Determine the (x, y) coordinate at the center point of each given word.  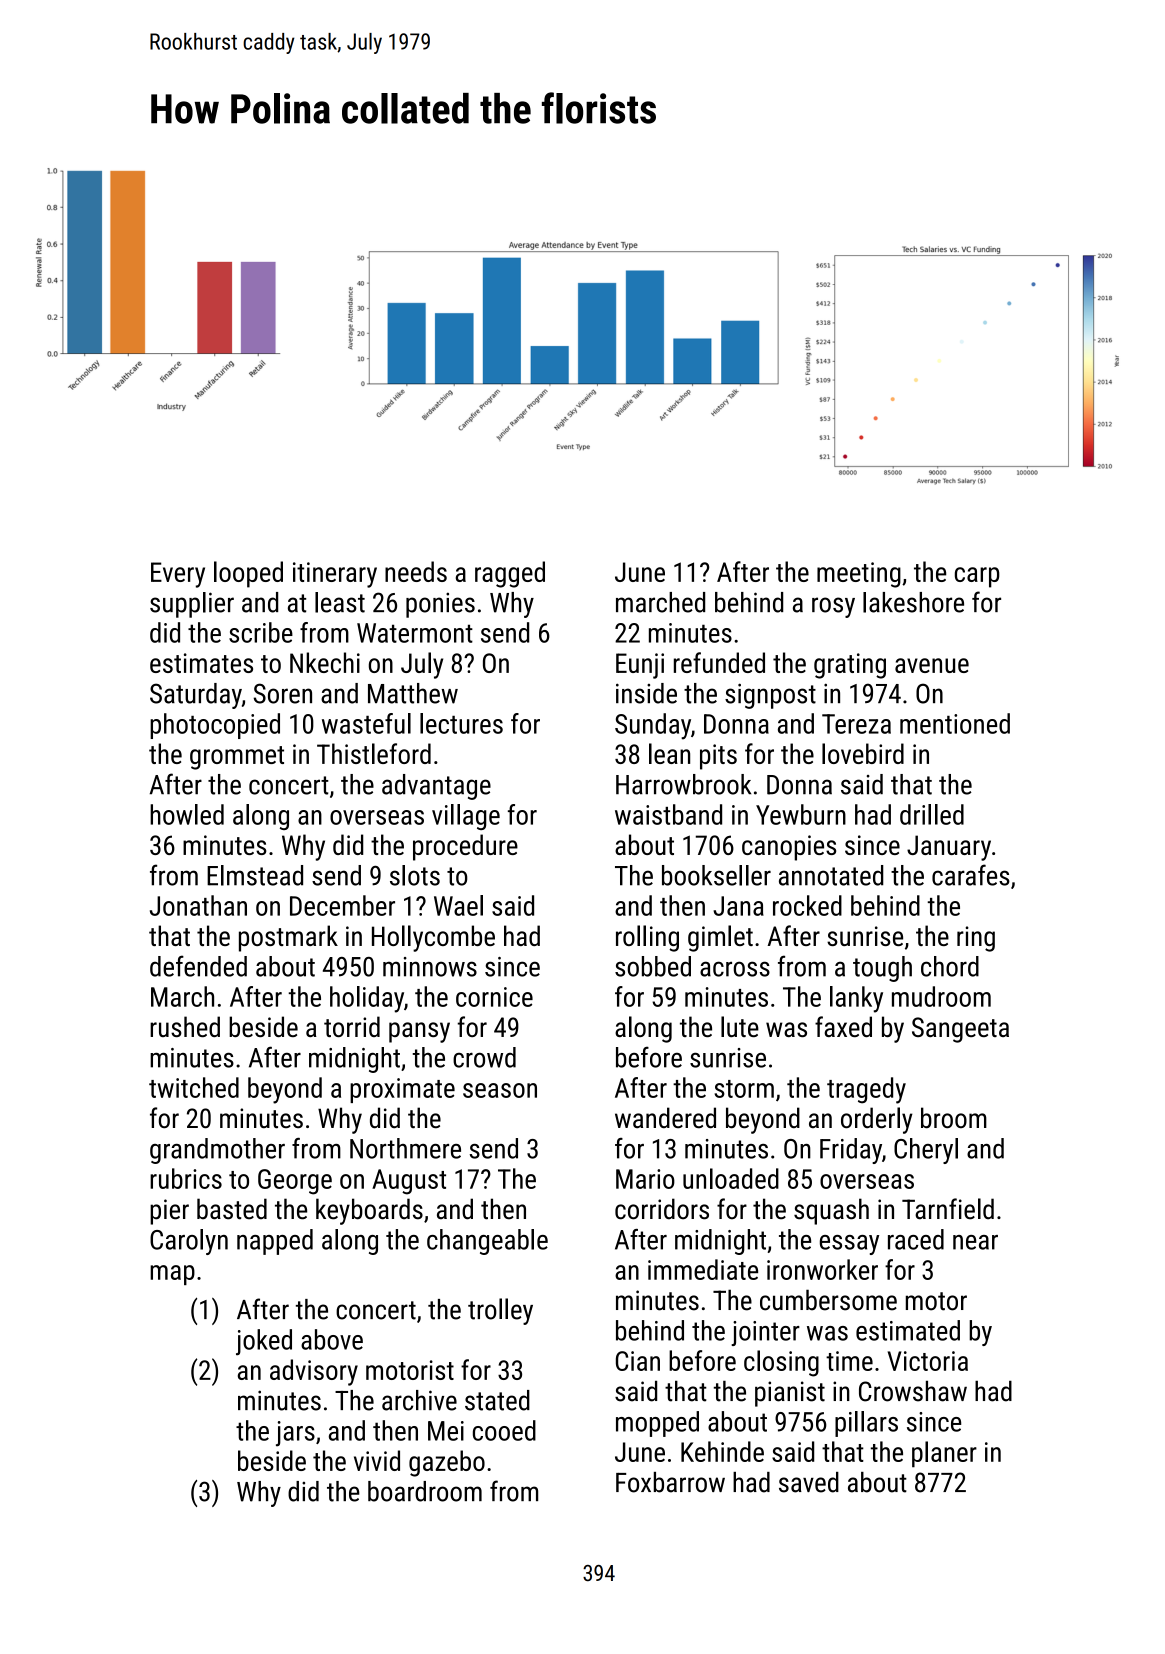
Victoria (928, 1361)
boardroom (425, 1491)
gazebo (447, 1463)
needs (416, 571)
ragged (510, 574)
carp (977, 577)
